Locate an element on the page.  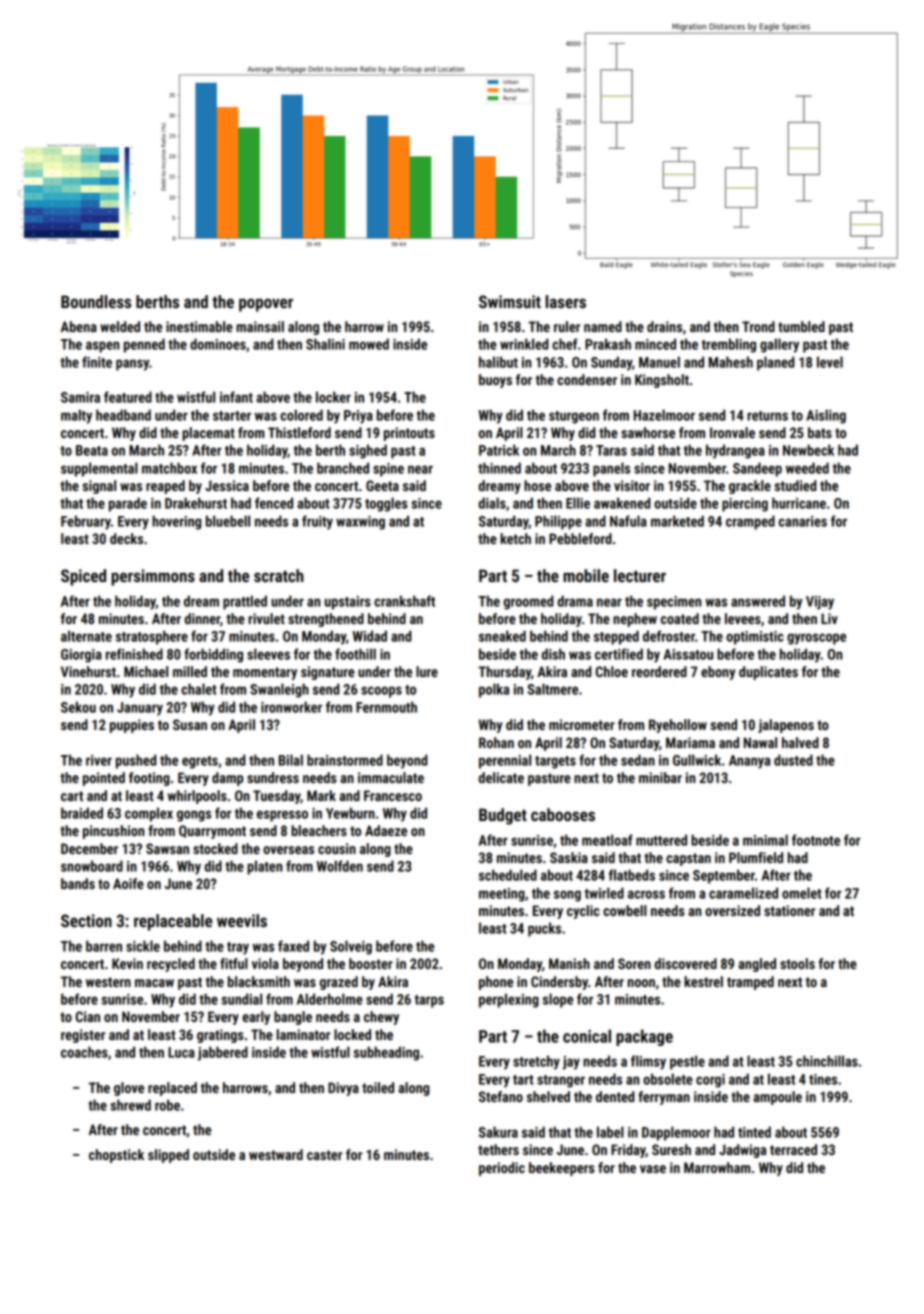
cramped is located at coordinates (750, 522).
